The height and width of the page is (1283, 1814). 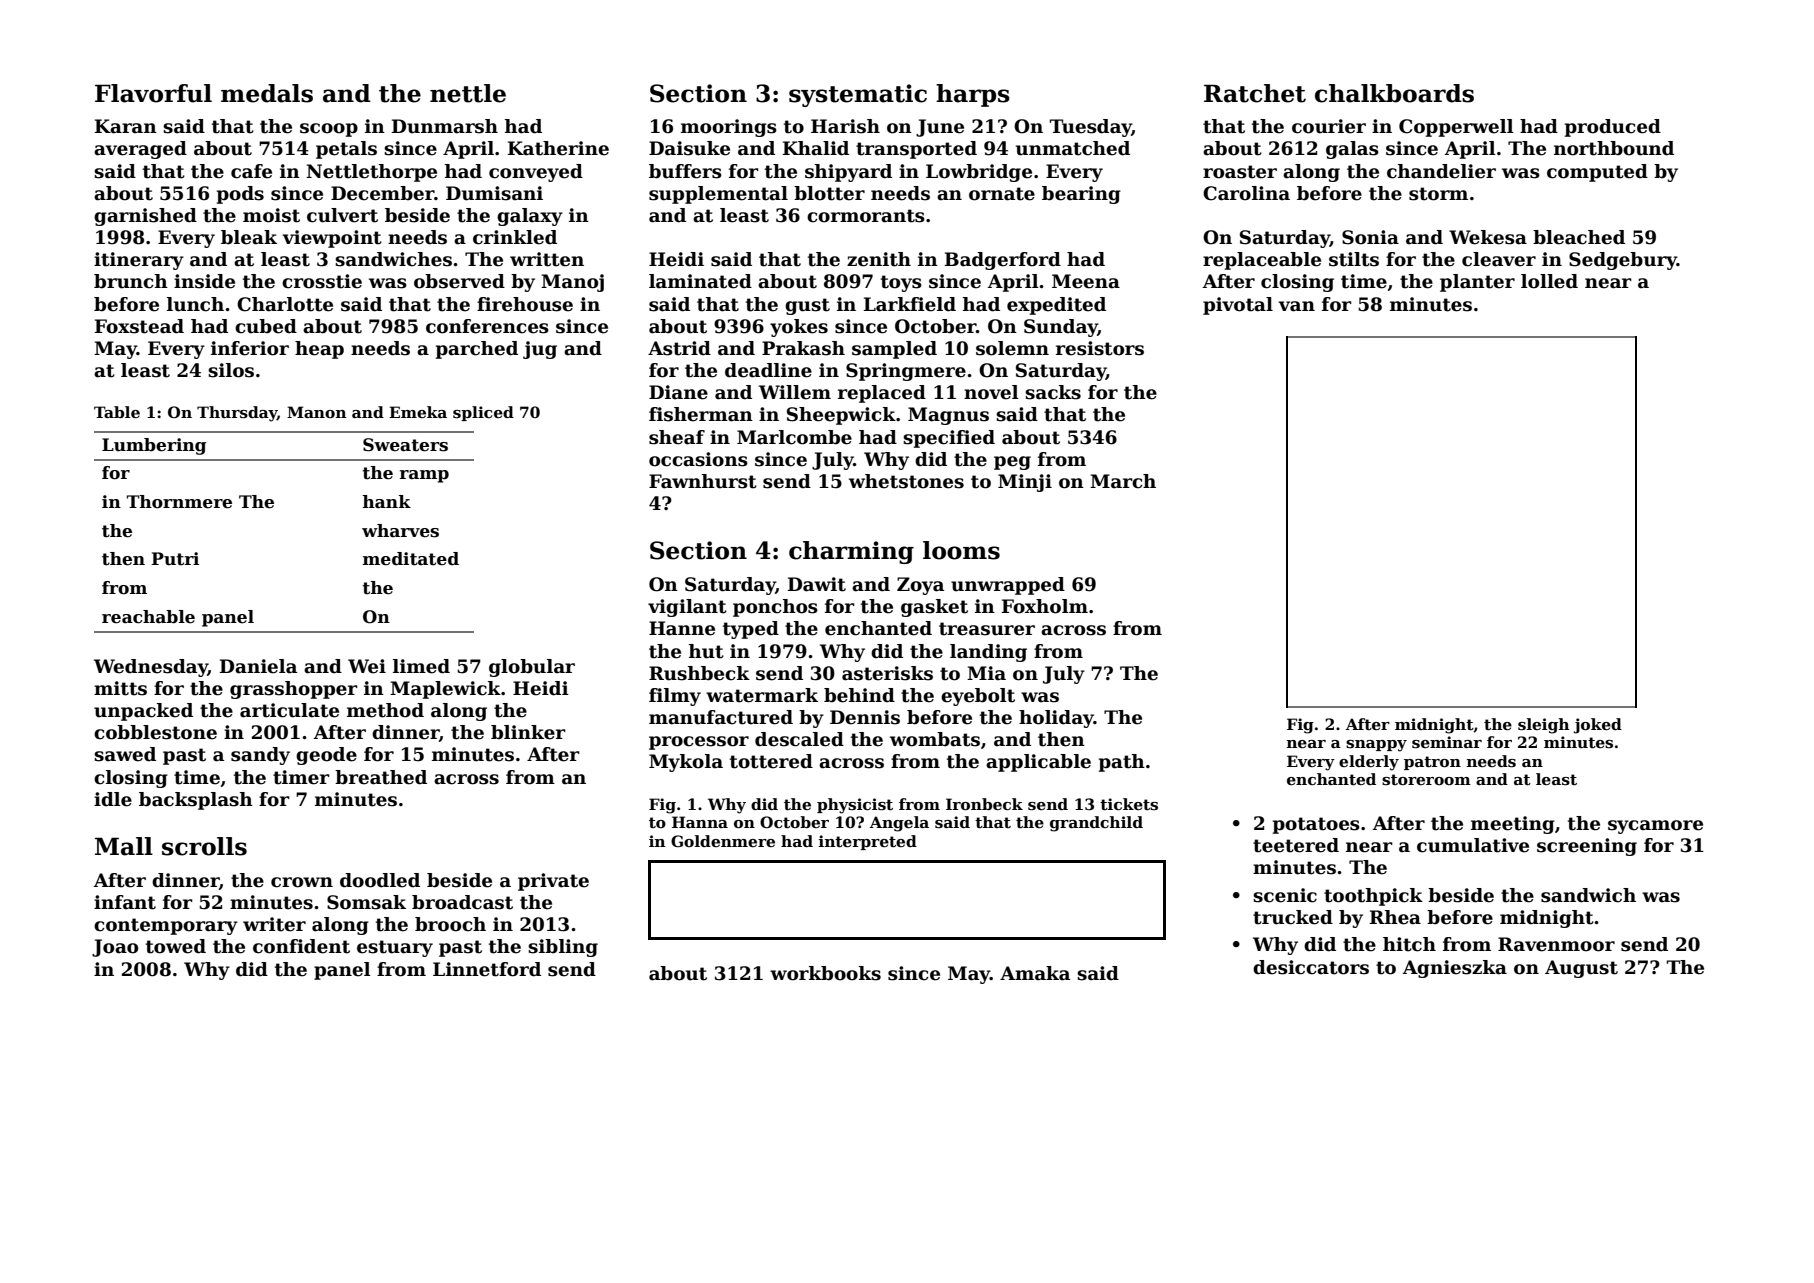 What do you see at coordinates (973, 95) in the page?
I see `harps` at bounding box center [973, 95].
